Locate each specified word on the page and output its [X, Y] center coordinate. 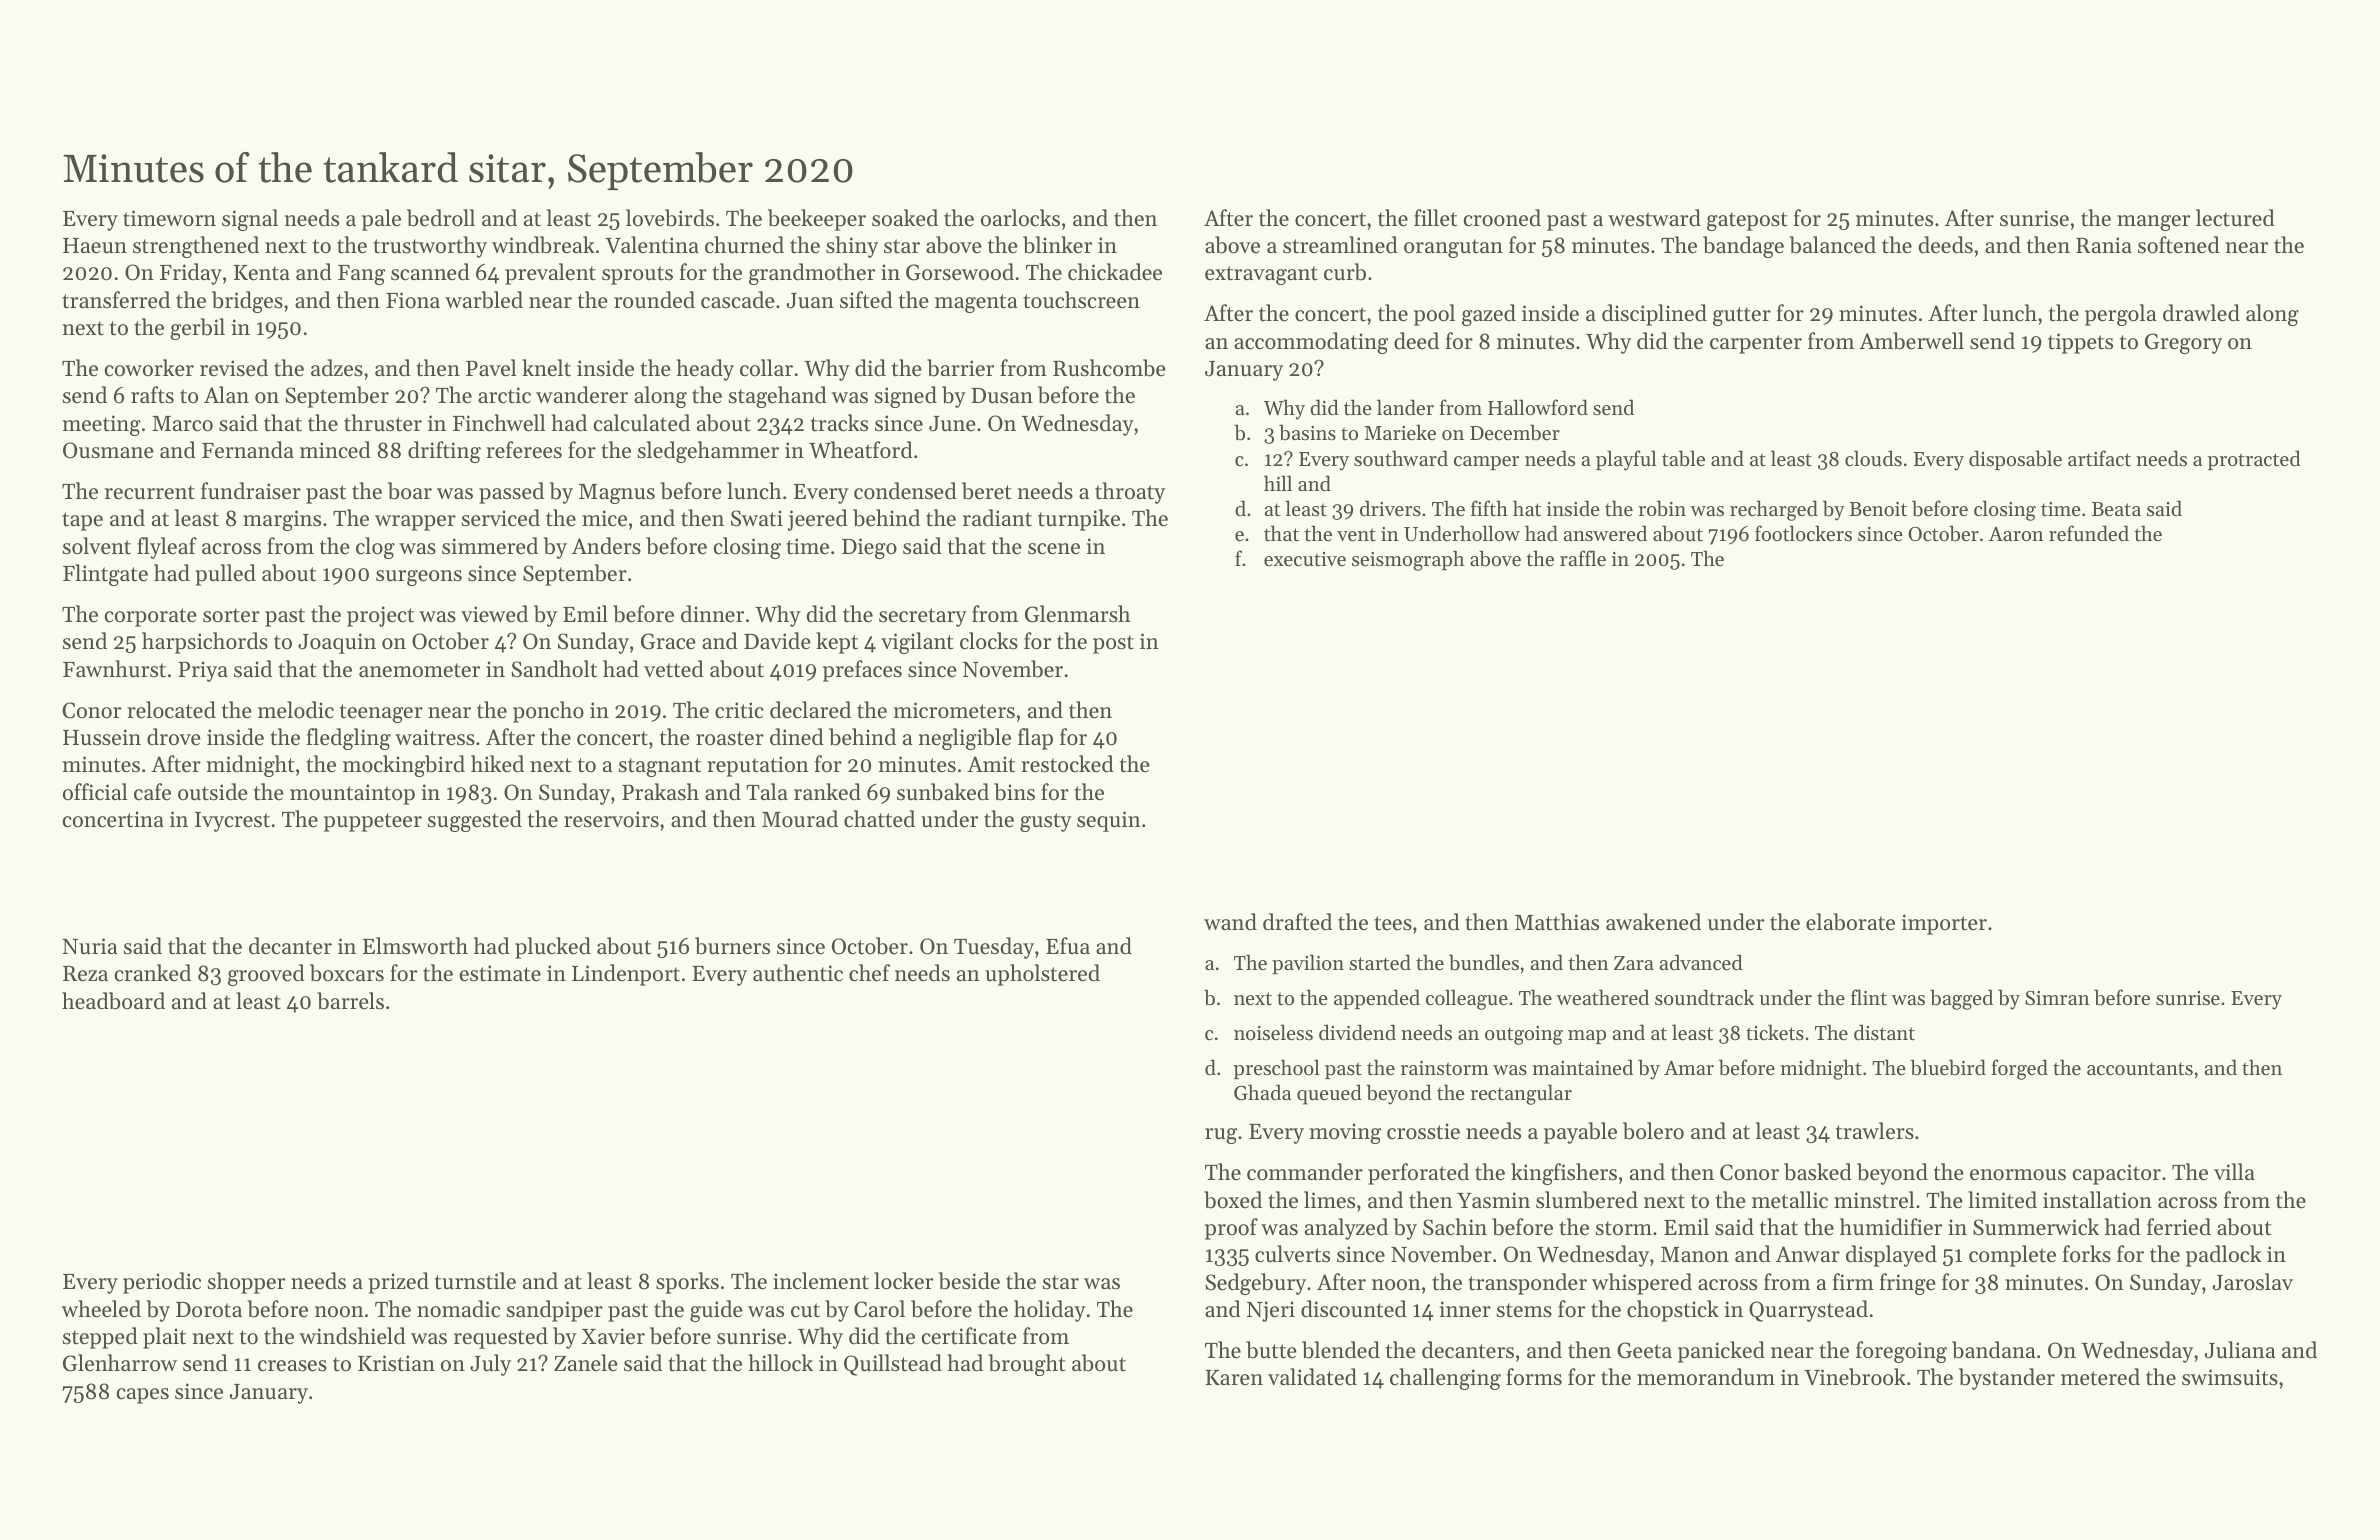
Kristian [396, 1363]
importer [1944, 924]
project [380, 616]
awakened [1653, 922]
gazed [1489, 315]
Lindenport [626, 975]
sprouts [637, 275]
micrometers [954, 710]
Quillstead [893, 1365]
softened [2179, 245]
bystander [2007, 1379]
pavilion [1308, 964]
